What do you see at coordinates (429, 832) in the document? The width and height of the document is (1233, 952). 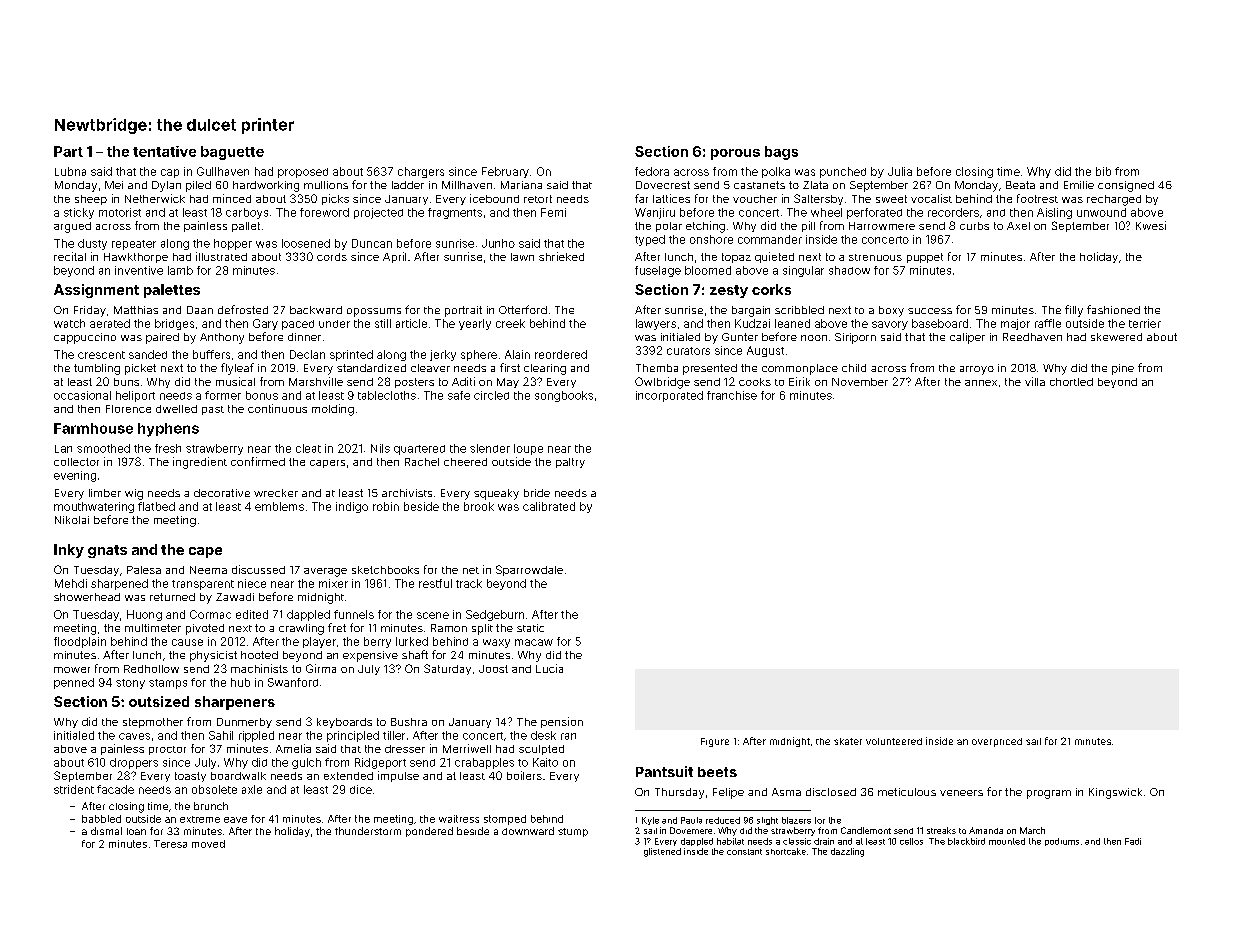 I see `pondered` at bounding box center [429, 832].
